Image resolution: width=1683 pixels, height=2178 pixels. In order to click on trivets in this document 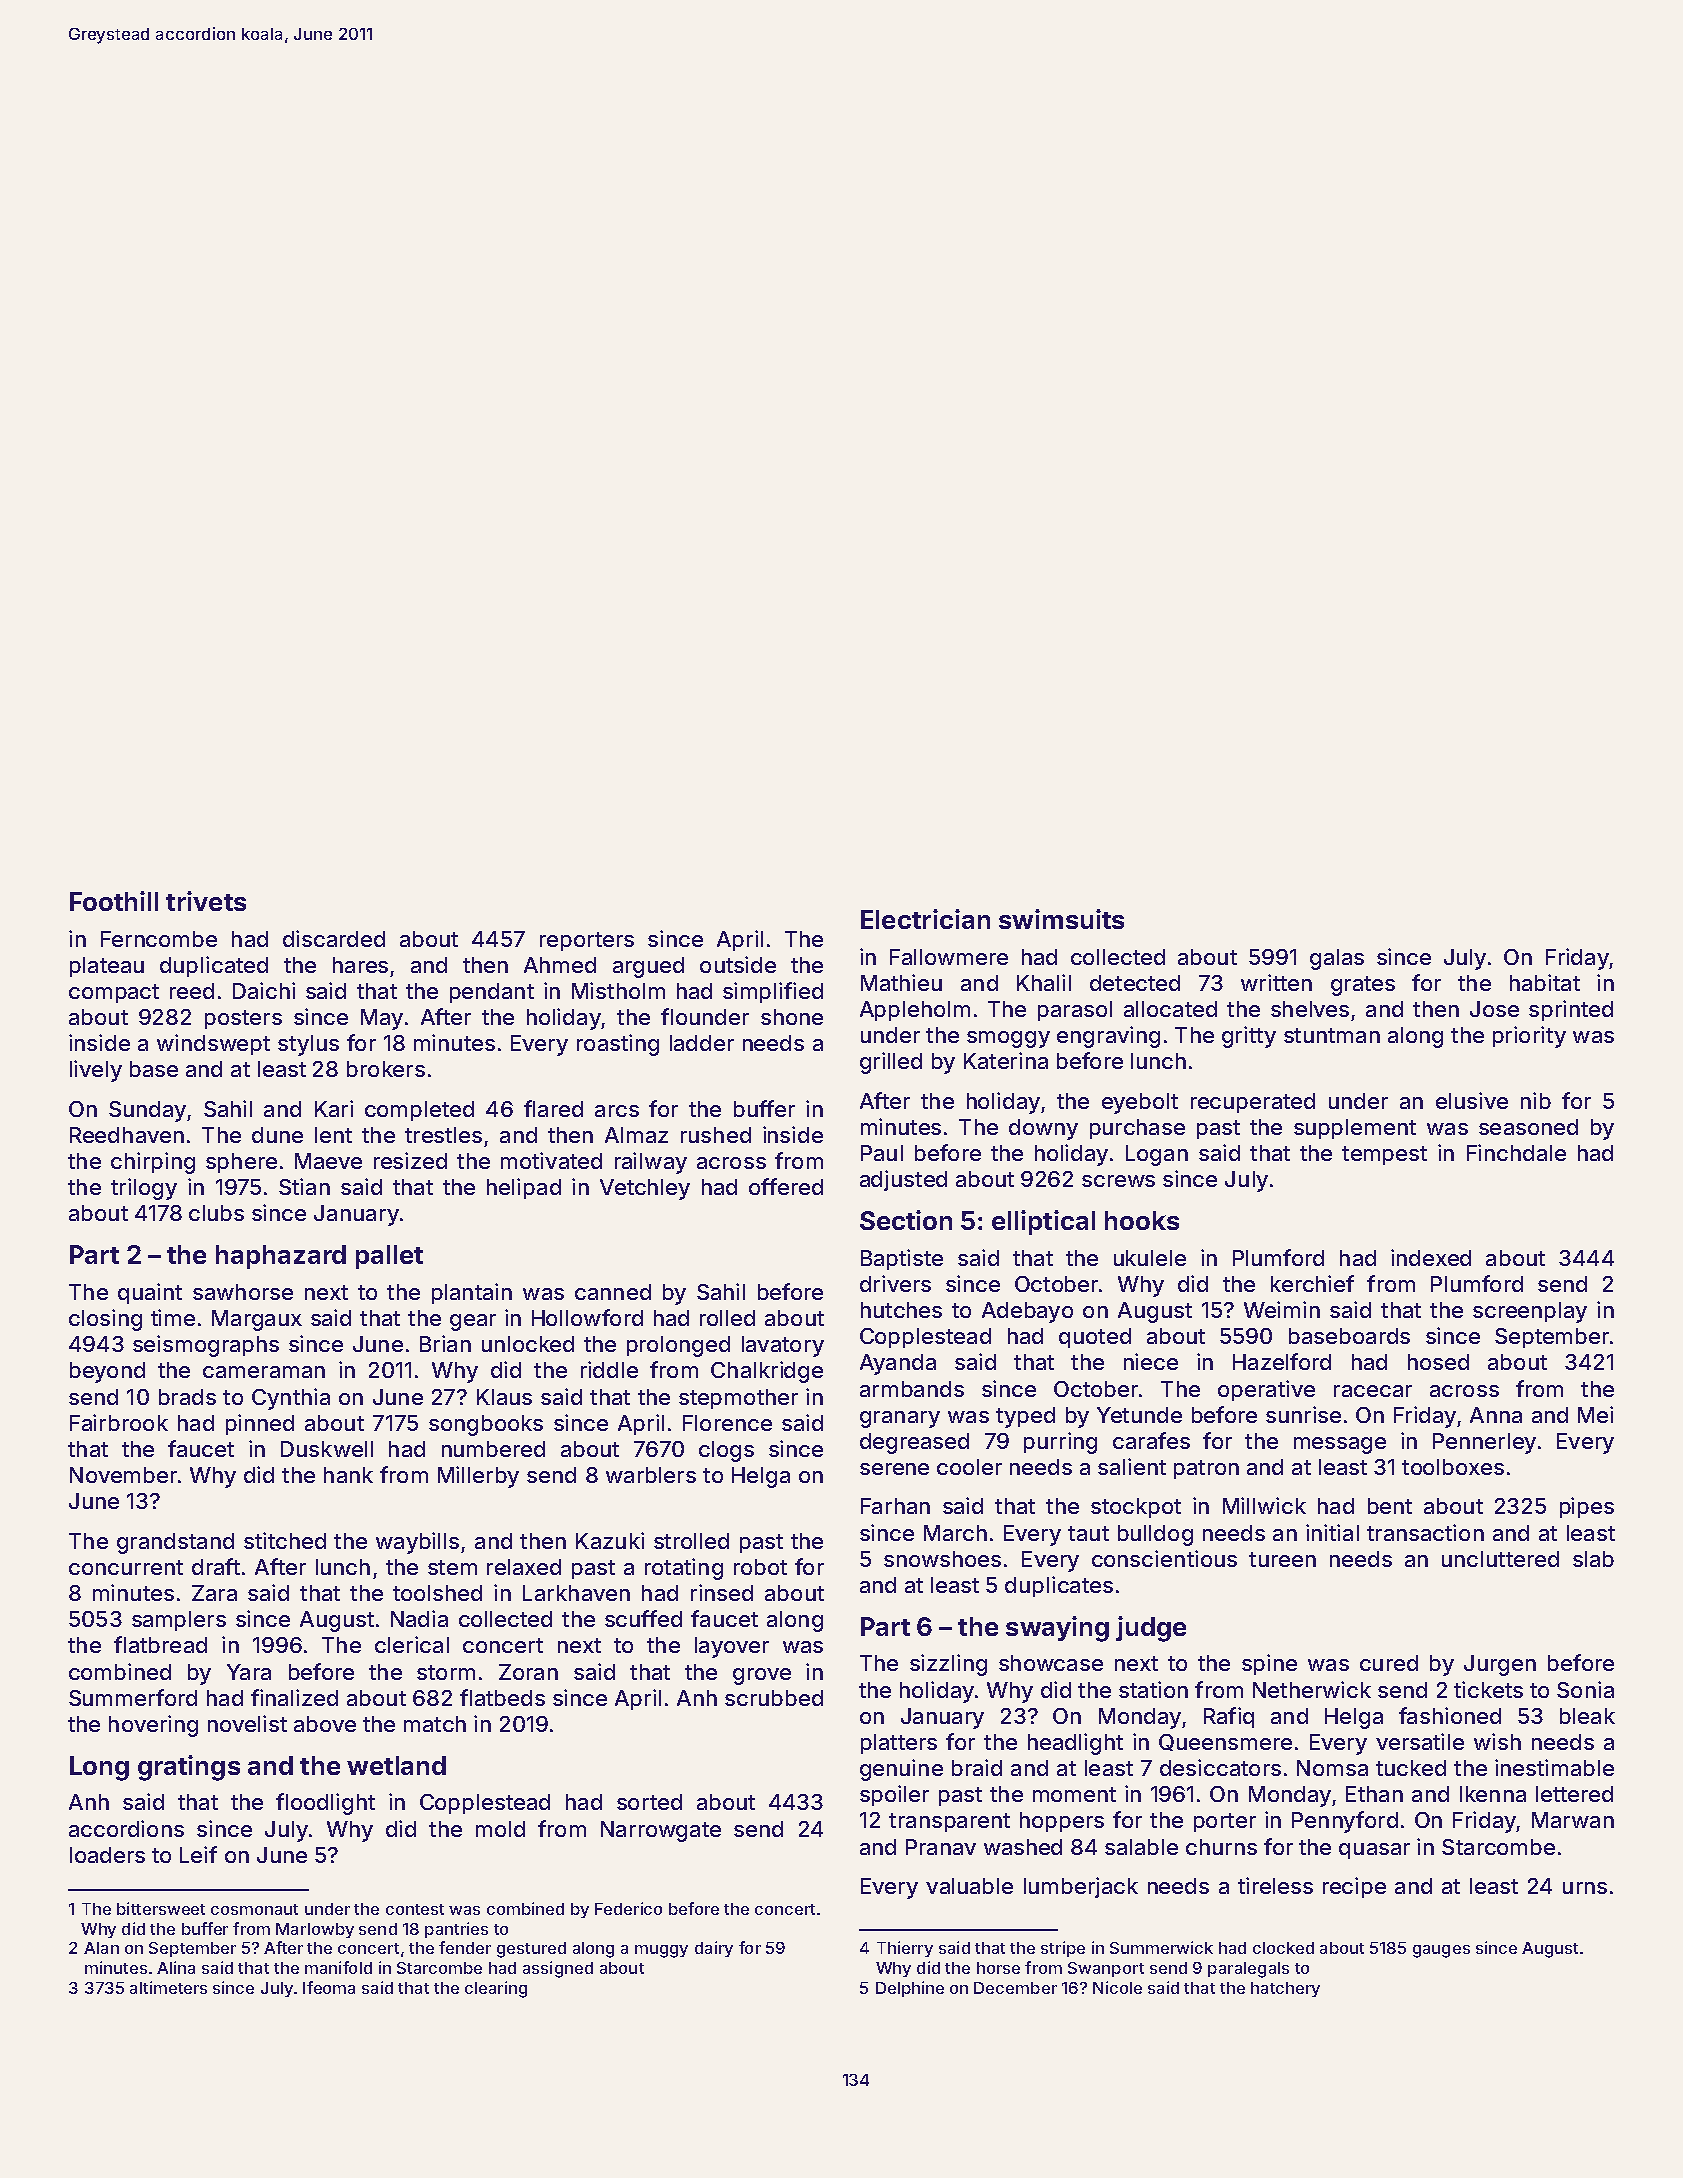, I will do `click(206, 901)`.
